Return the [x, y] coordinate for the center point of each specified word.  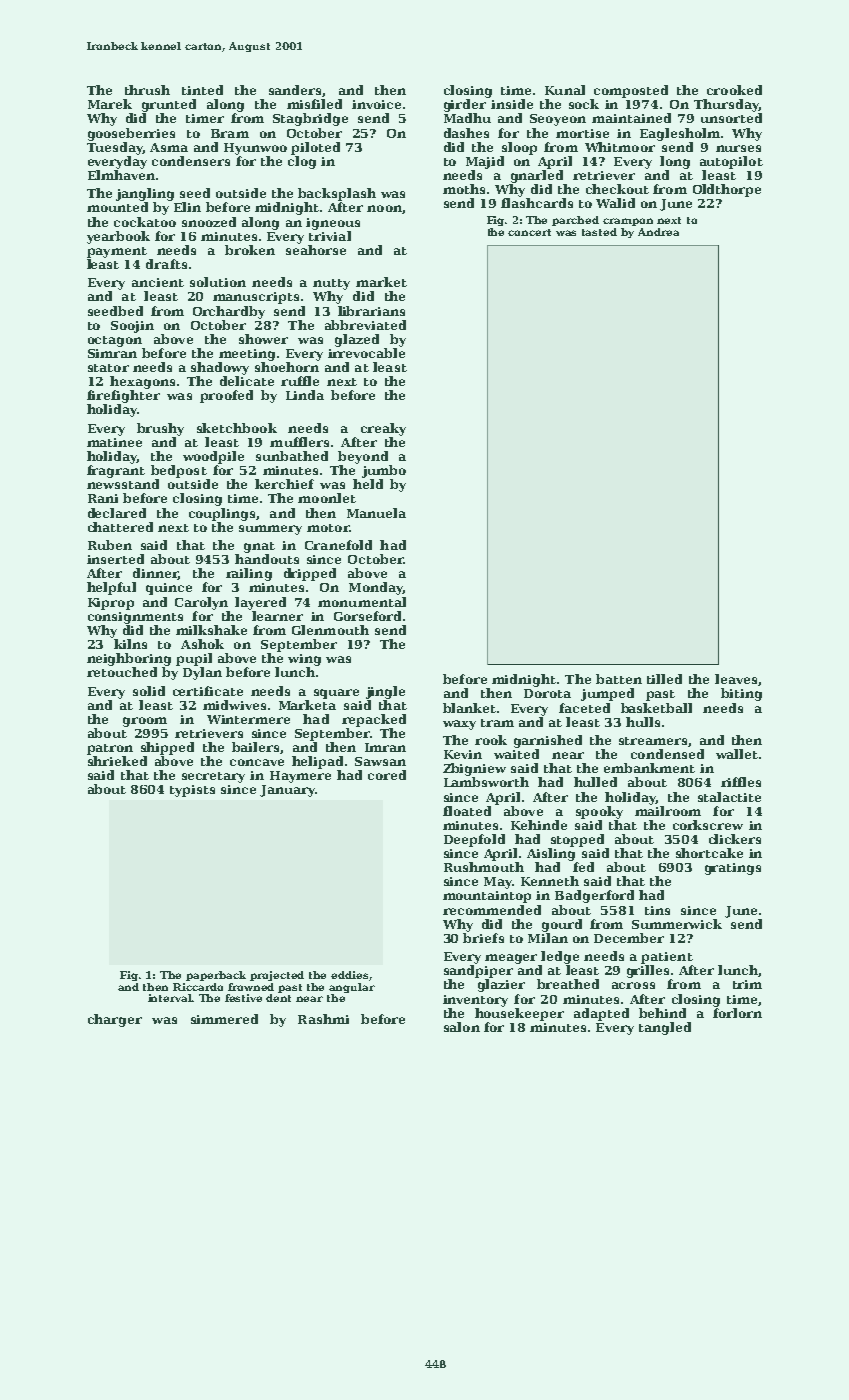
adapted [601, 1014]
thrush [147, 90]
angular [352, 988]
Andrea [658, 232]
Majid [485, 162]
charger [115, 1020]
